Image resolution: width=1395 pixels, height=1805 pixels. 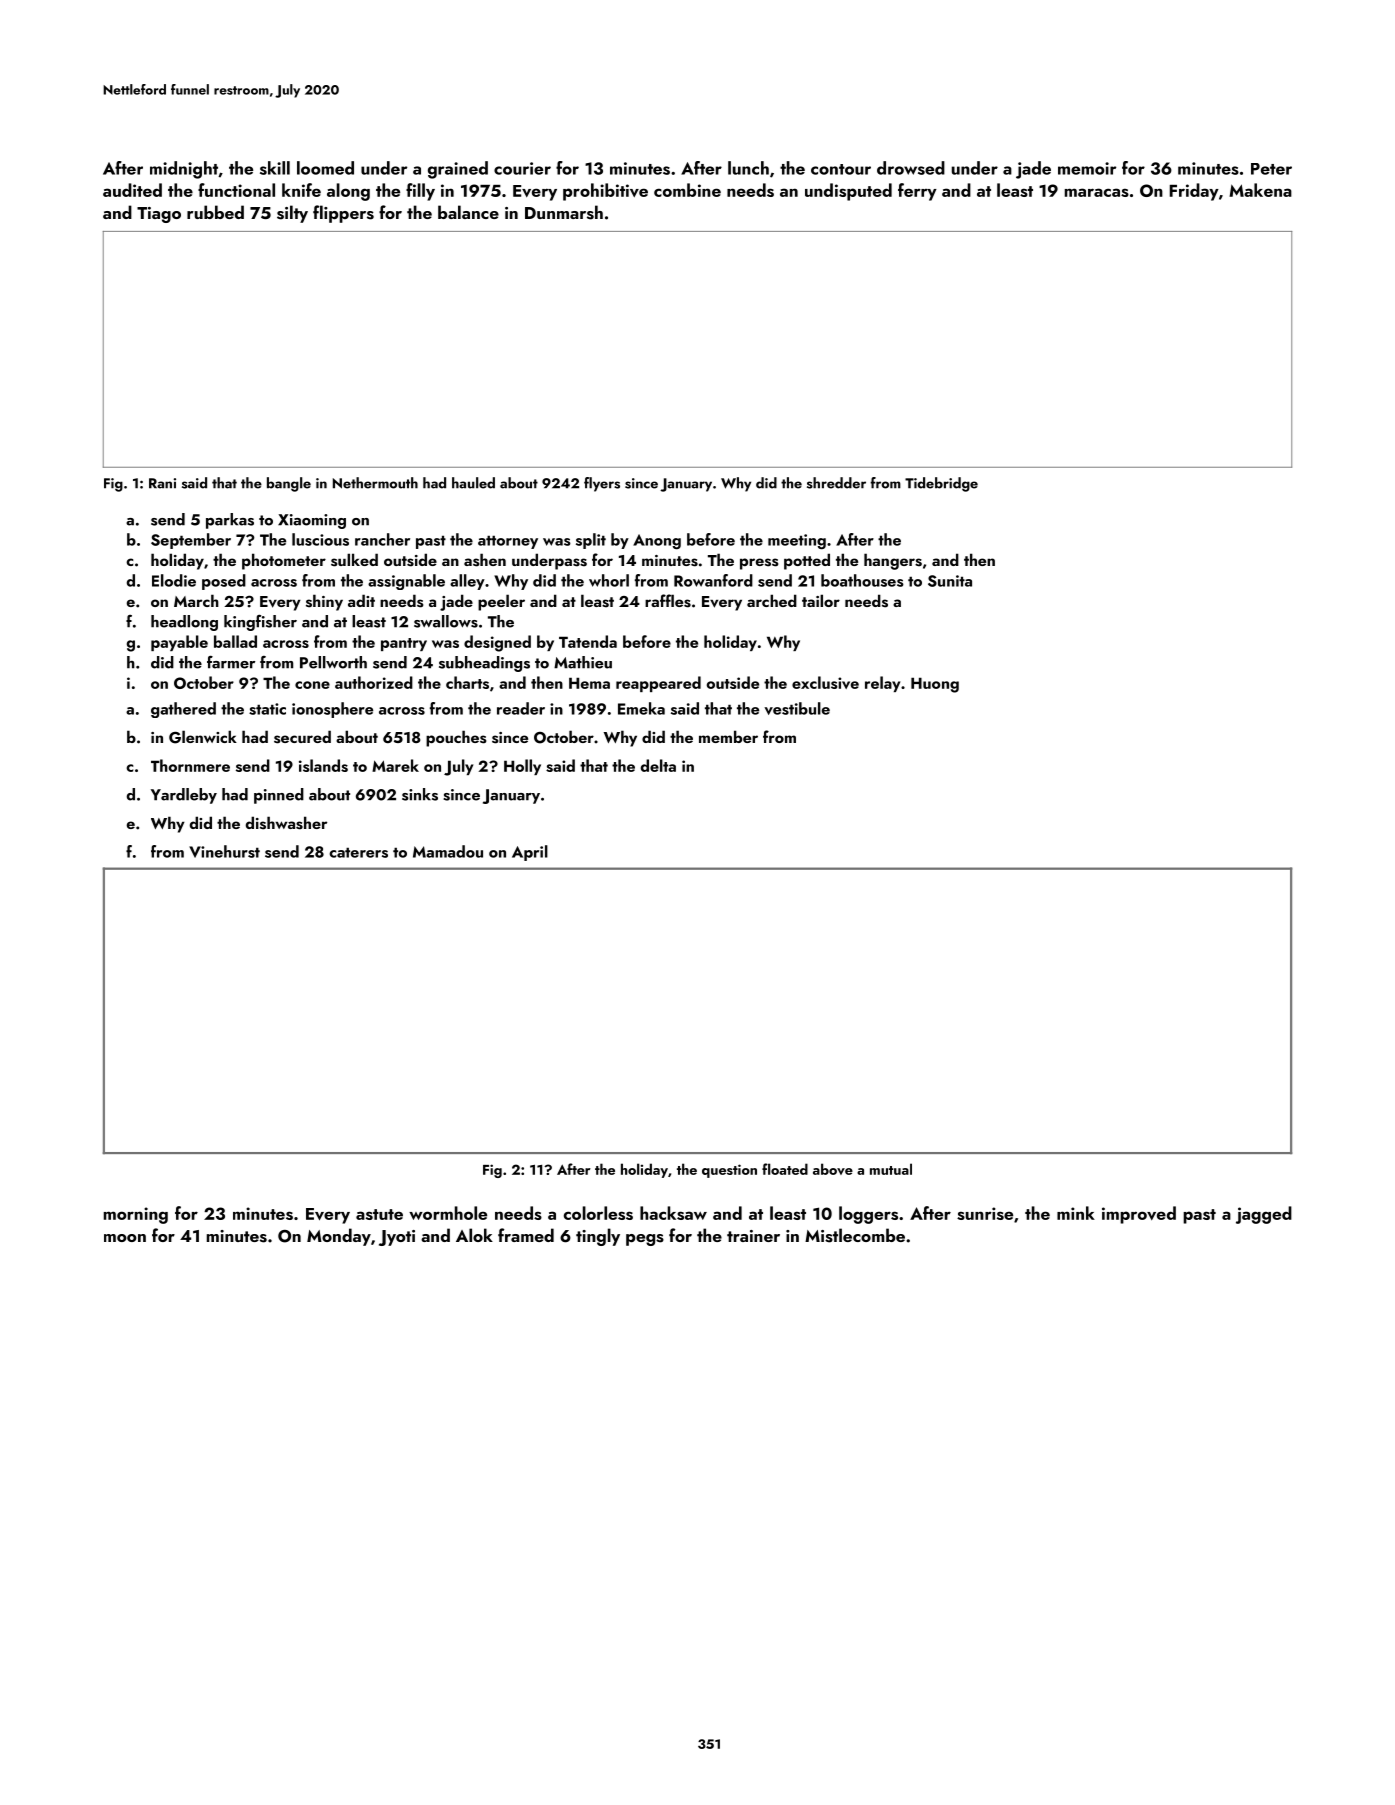 What do you see at coordinates (361, 600) in the screenshot?
I see `adit` at bounding box center [361, 600].
